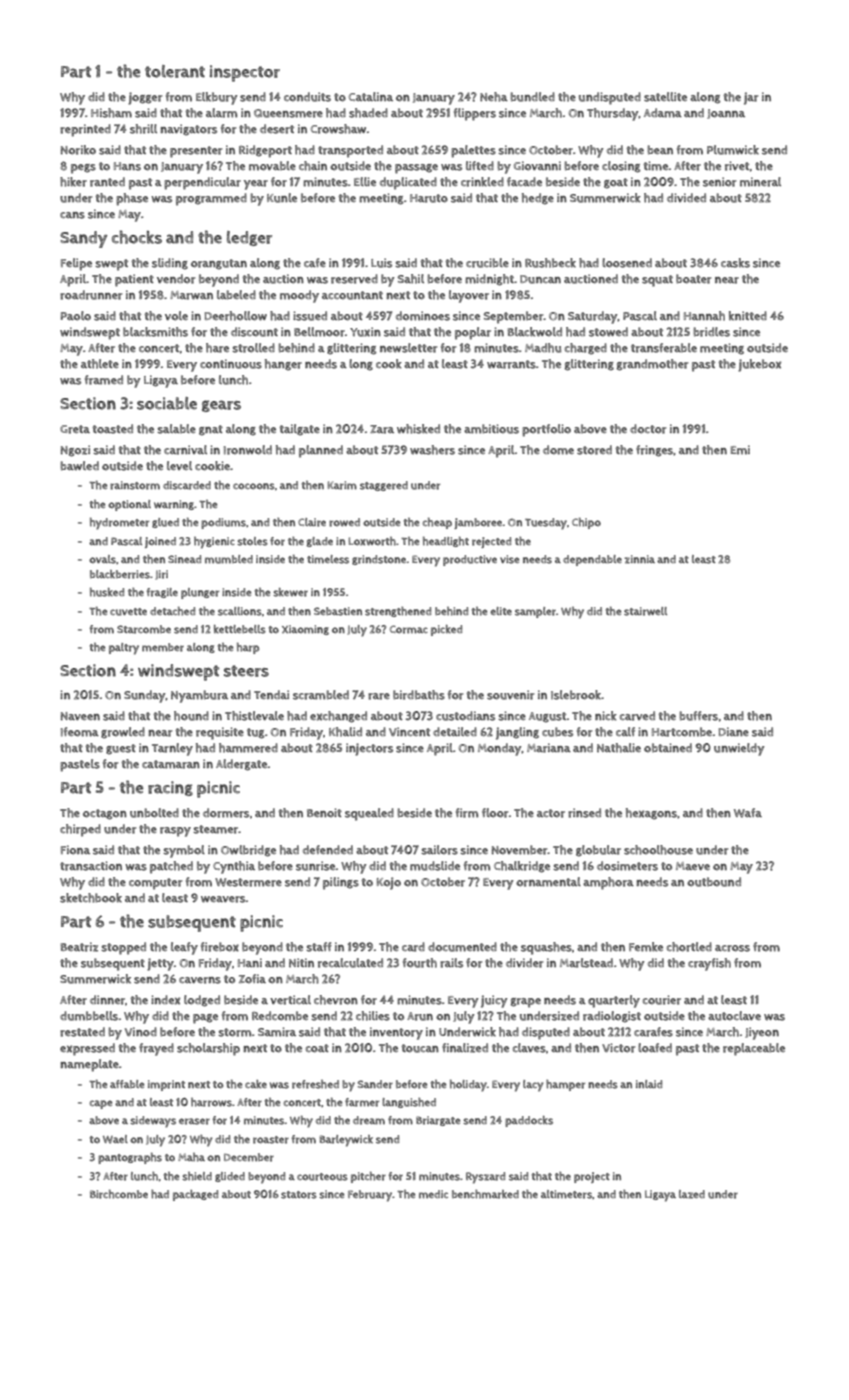 The image size is (849, 1400). I want to click on inventory, so click(396, 1033).
